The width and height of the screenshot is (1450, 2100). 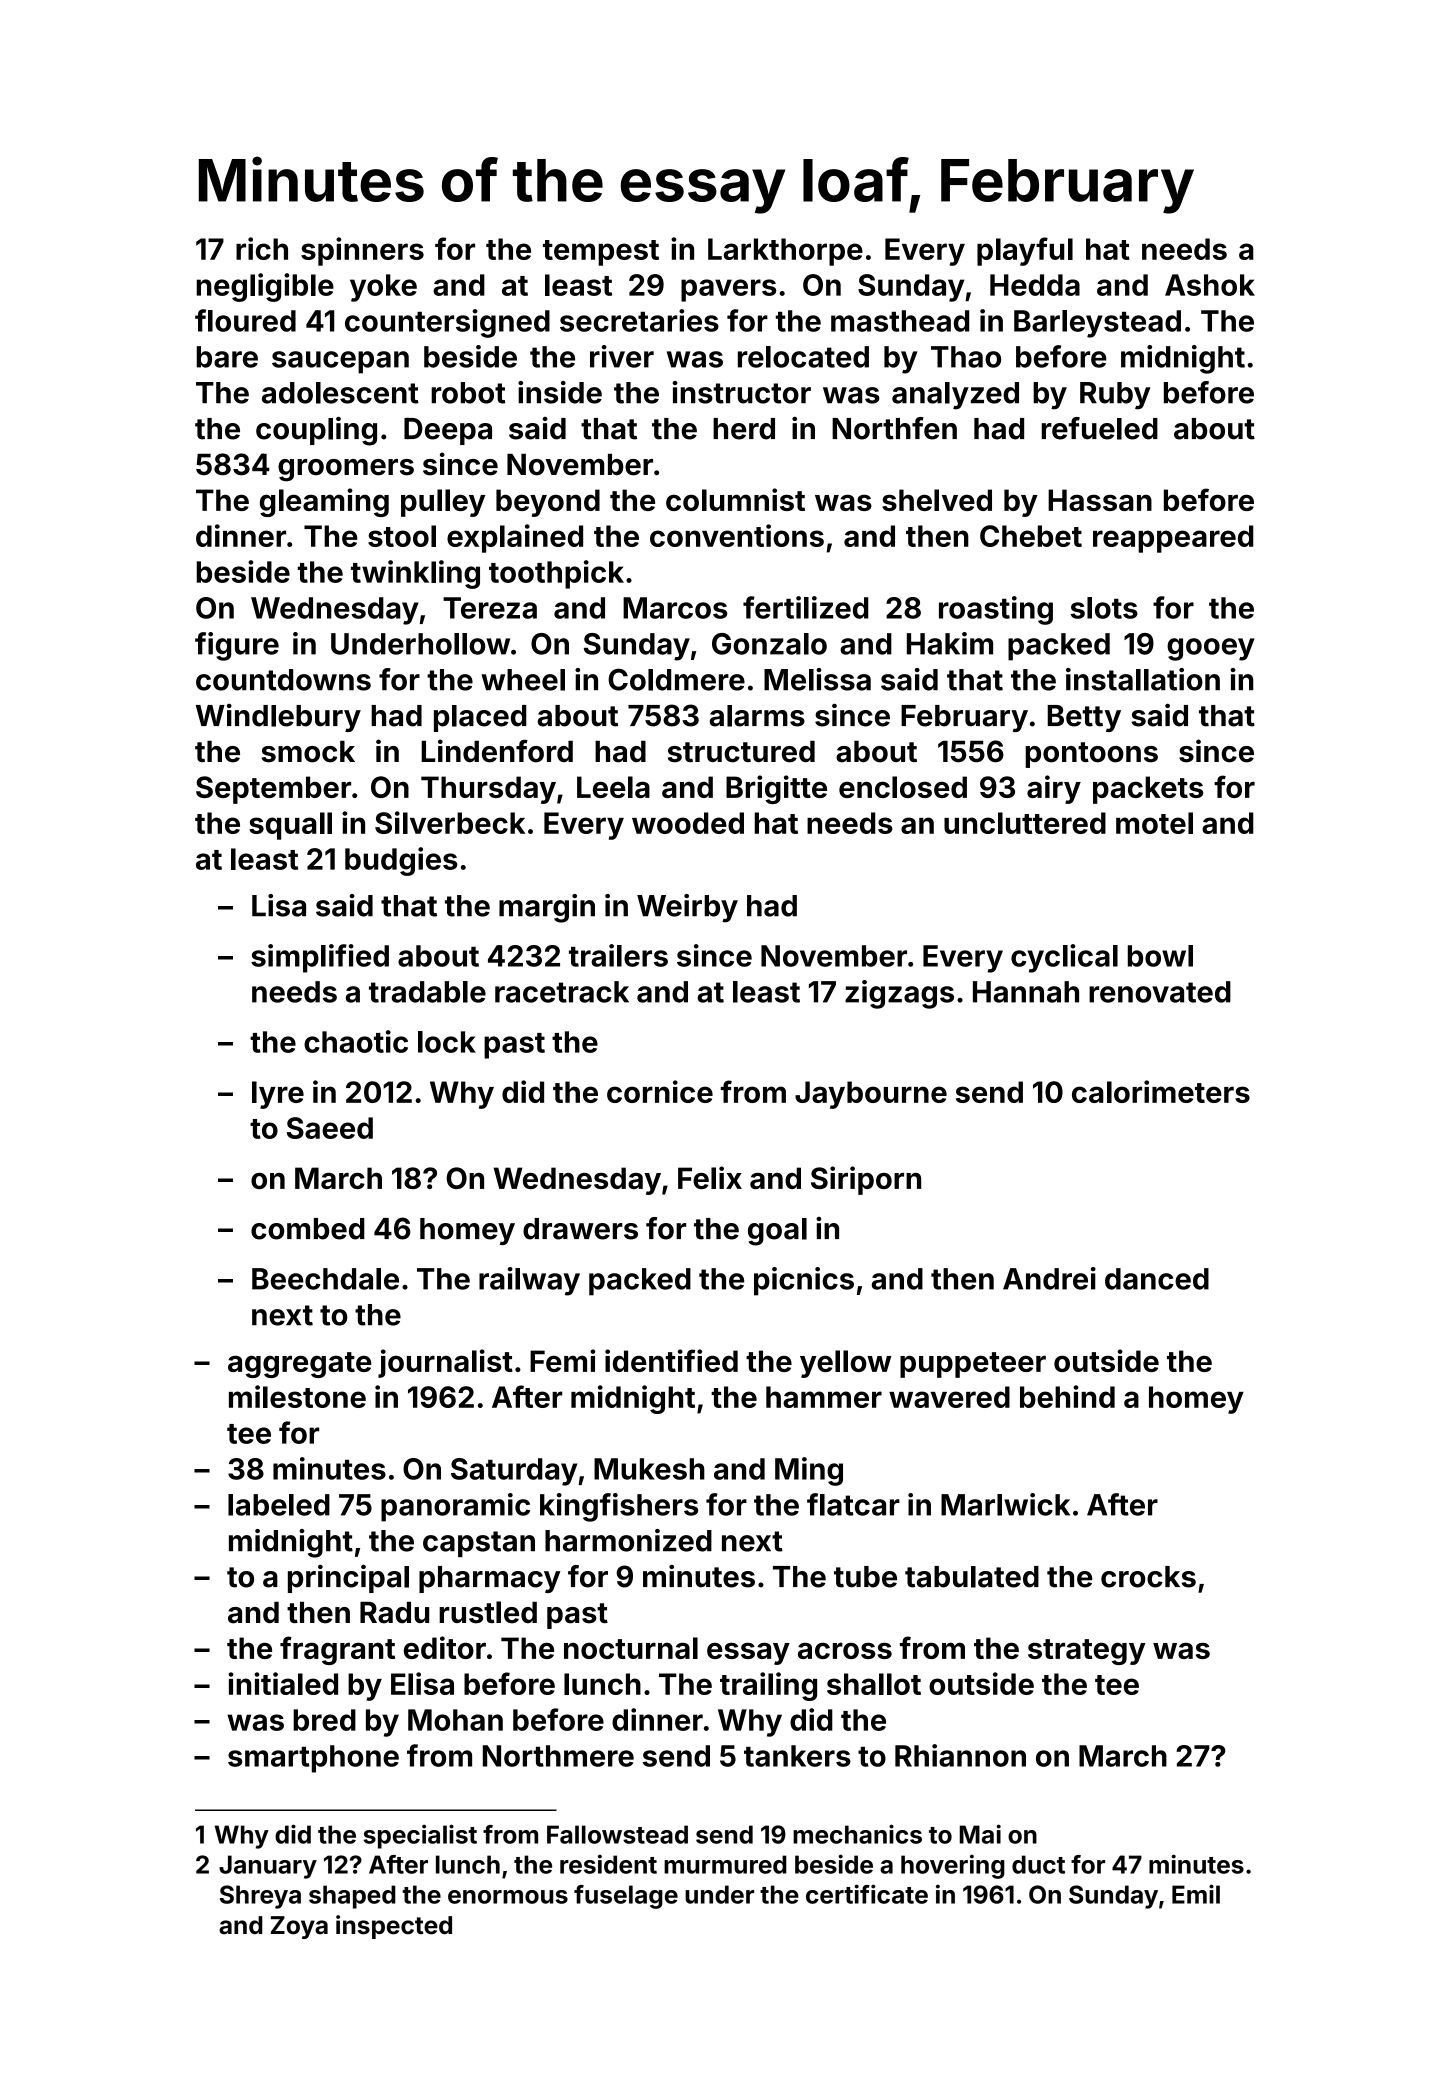 I want to click on Weirby, so click(x=687, y=908).
